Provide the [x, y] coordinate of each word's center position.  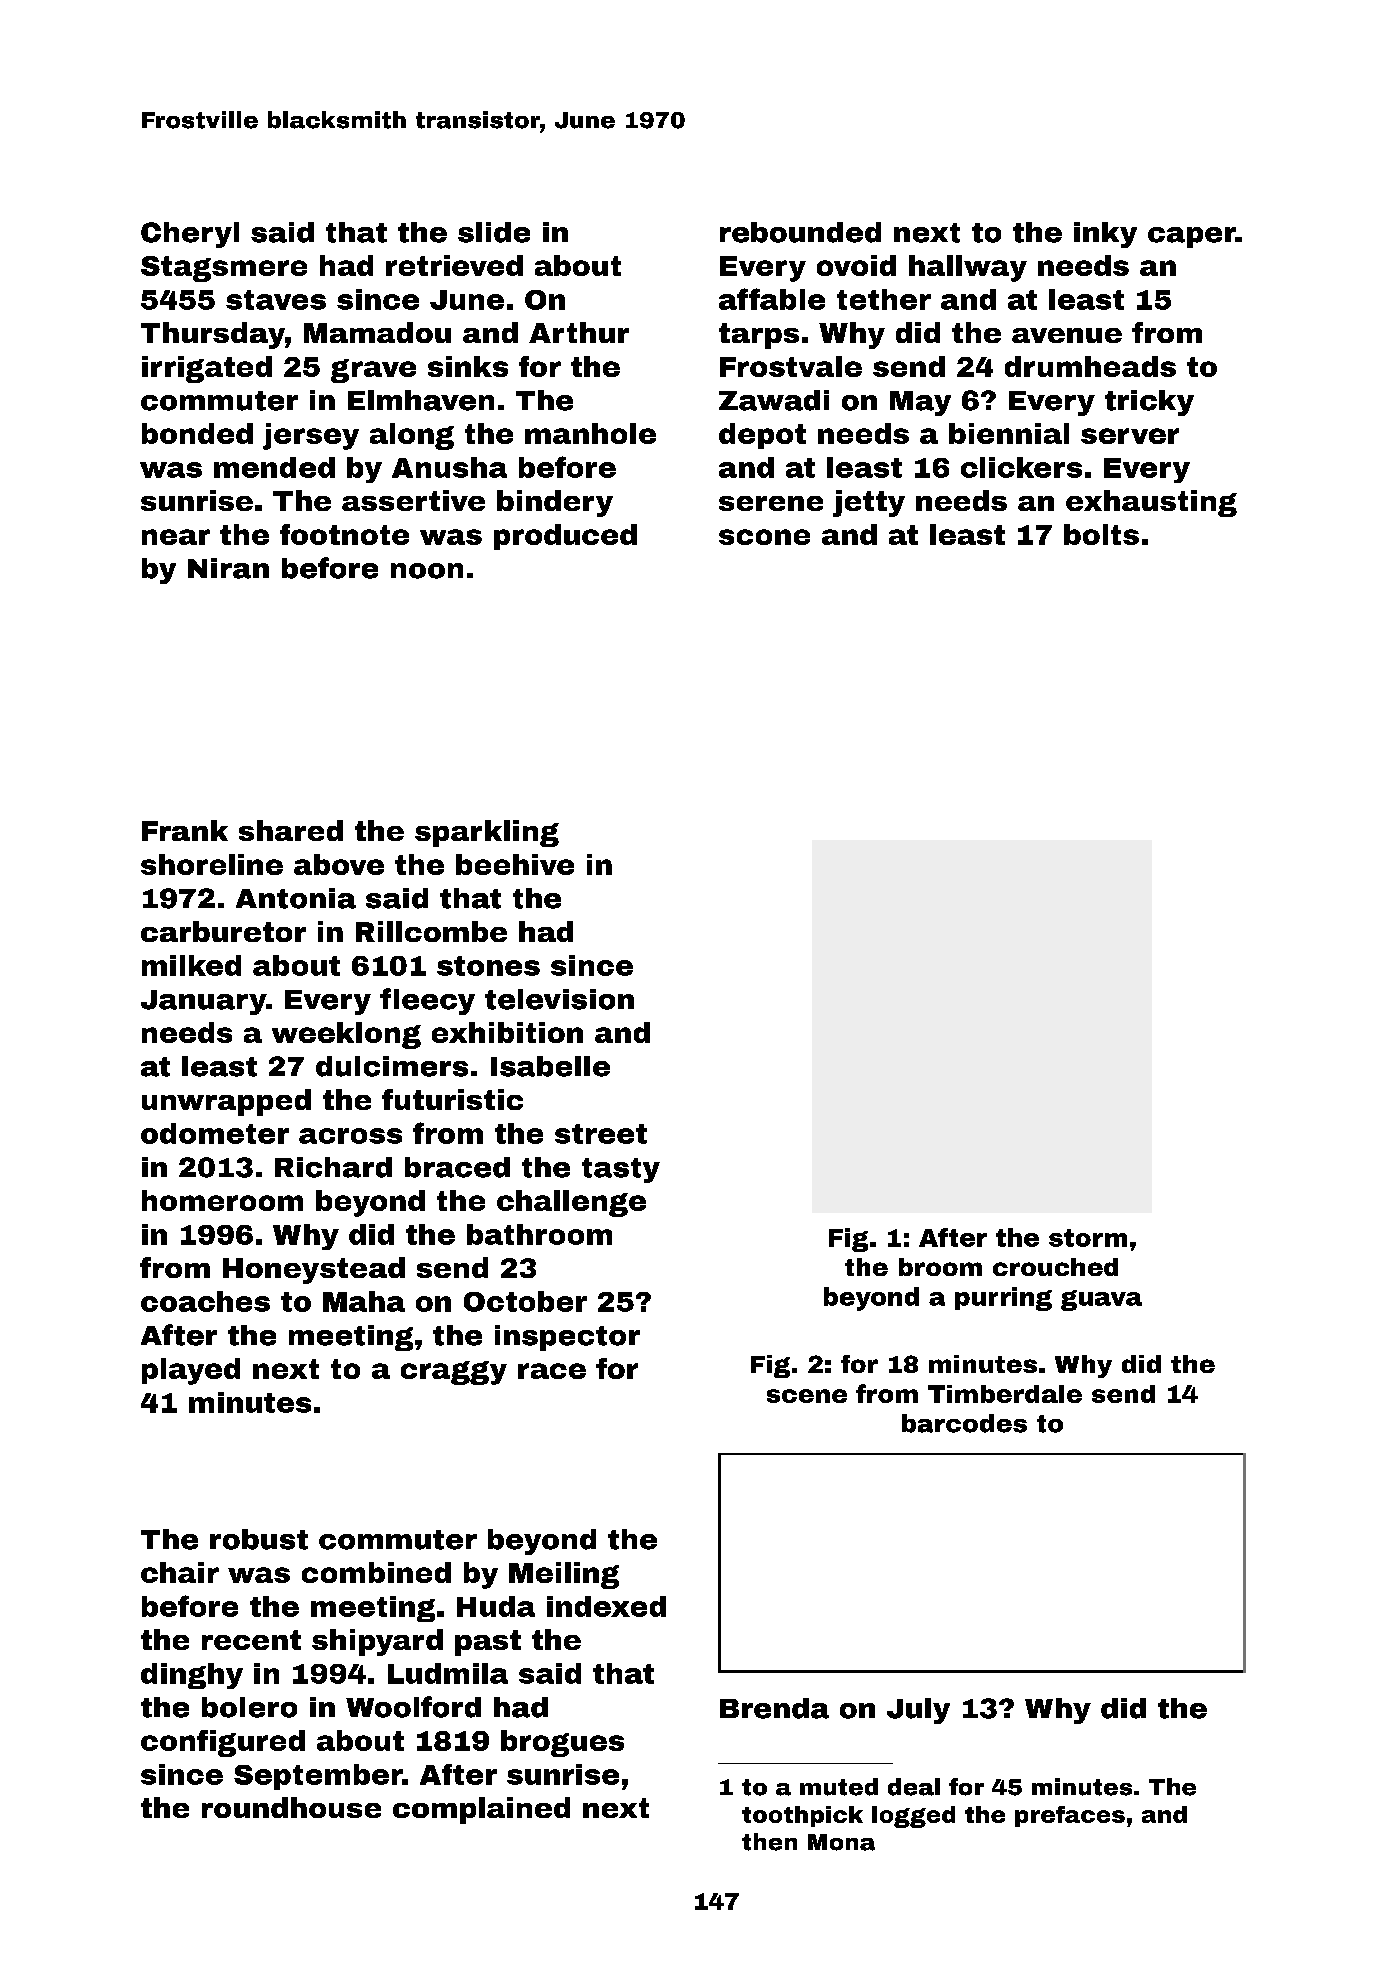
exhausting [1151, 503]
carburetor [223, 931]
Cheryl [190, 235]
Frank [185, 830]
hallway [968, 268]
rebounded [800, 232]
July [918, 1711]
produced [565, 537]
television [559, 999]
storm [1088, 1238]
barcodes [964, 1423]
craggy [454, 1373]
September [318, 1777]
